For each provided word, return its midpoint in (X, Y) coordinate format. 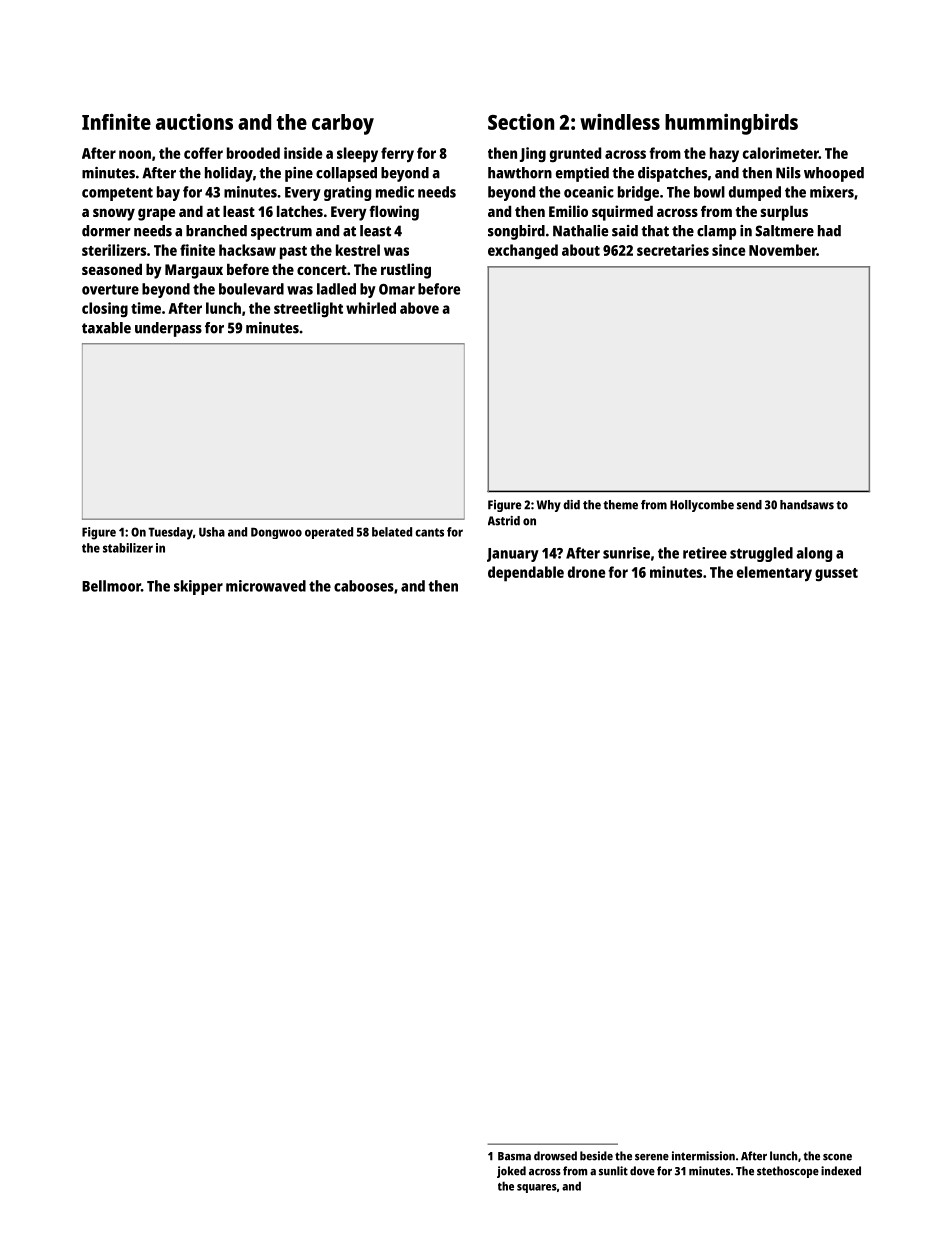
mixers (832, 192)
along (814, 554)
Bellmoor (111, 586)
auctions (194, 121)
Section (521, 121)
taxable (106, 328)
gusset (836, 575)
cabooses (364, 586)
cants (429, 532)
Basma (514, 1156)
